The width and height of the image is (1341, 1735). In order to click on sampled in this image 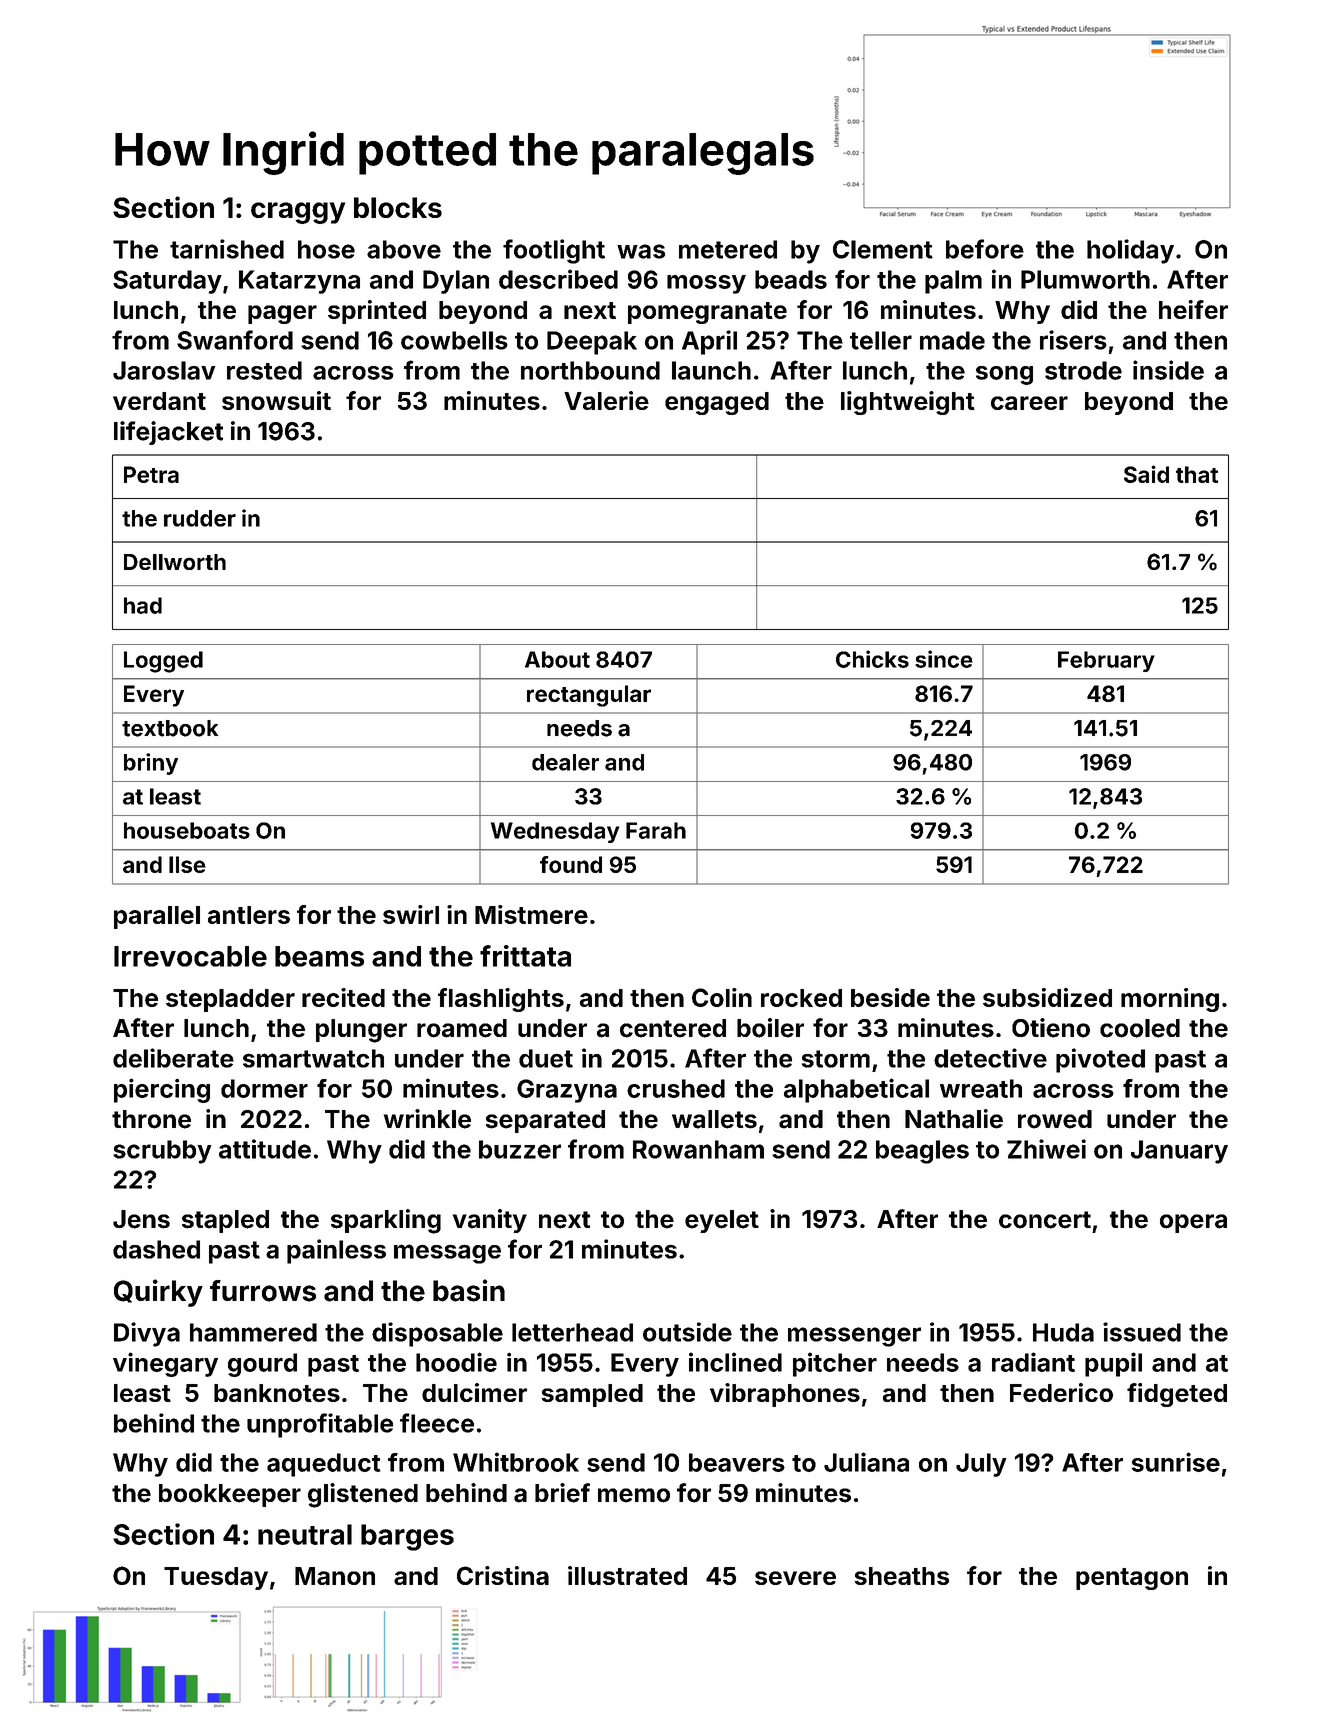, I will do `click(592, 1395)`.
